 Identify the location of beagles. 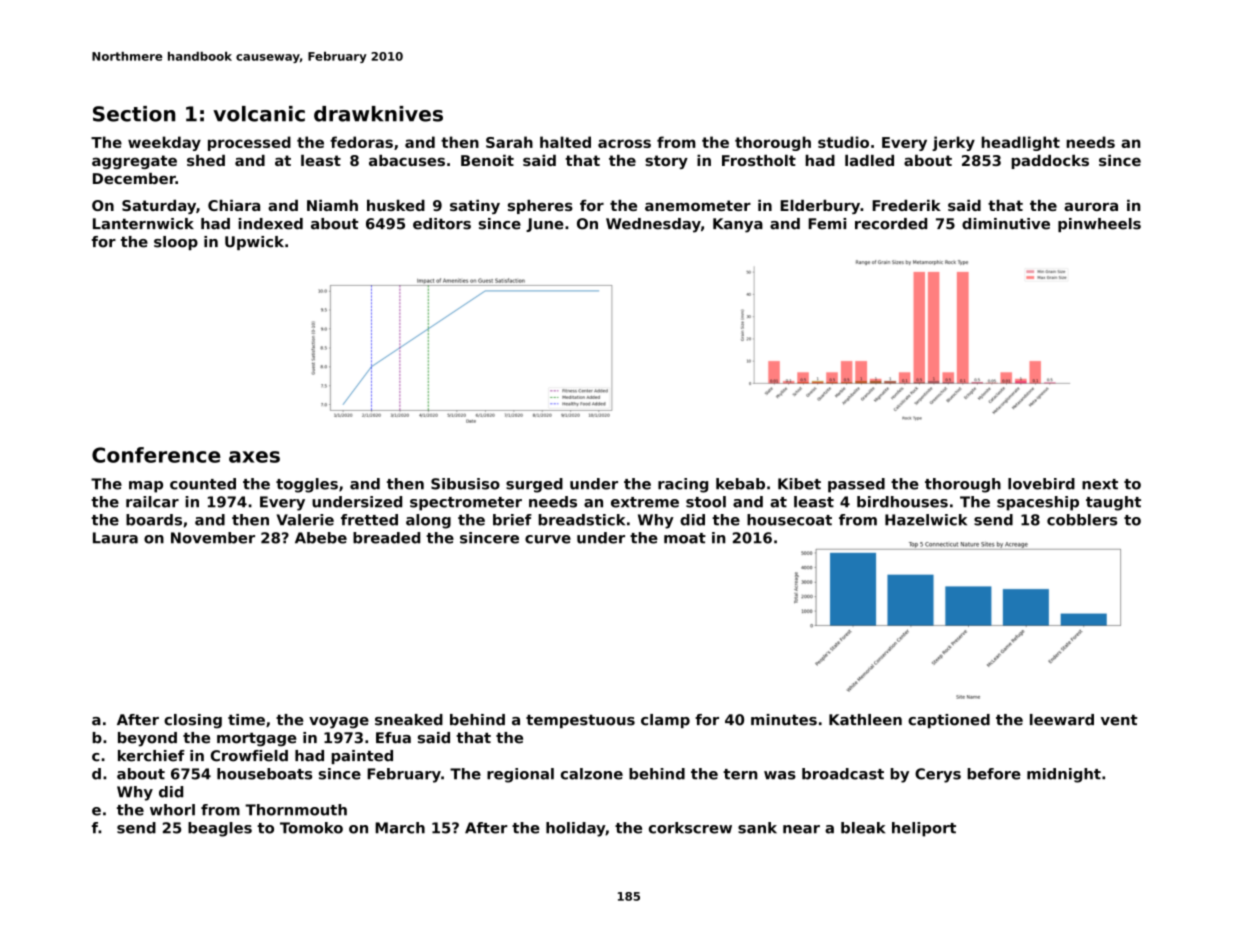
(220, 829).
